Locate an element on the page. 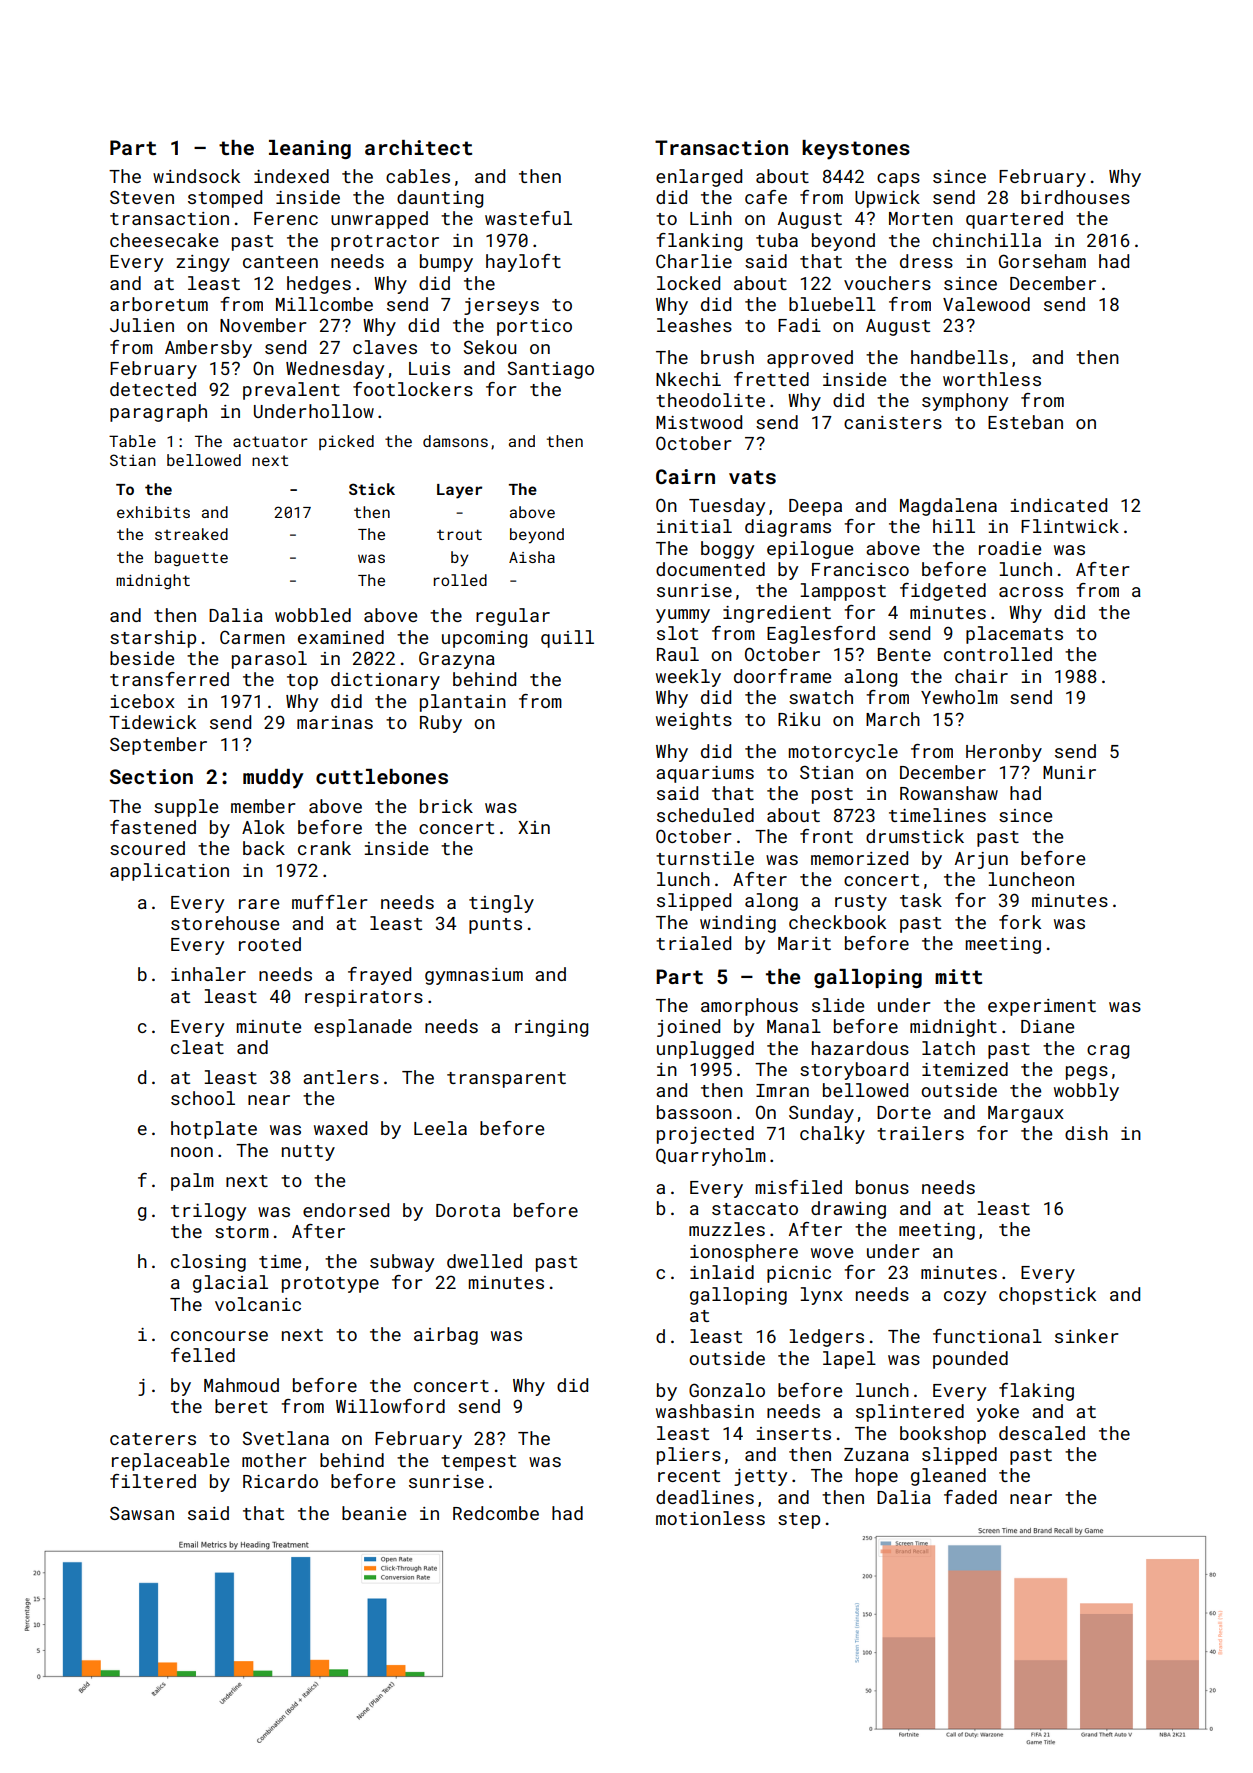 This document has width=1253, height=1773. Ricardo is located at coordinates (280, 1481).
